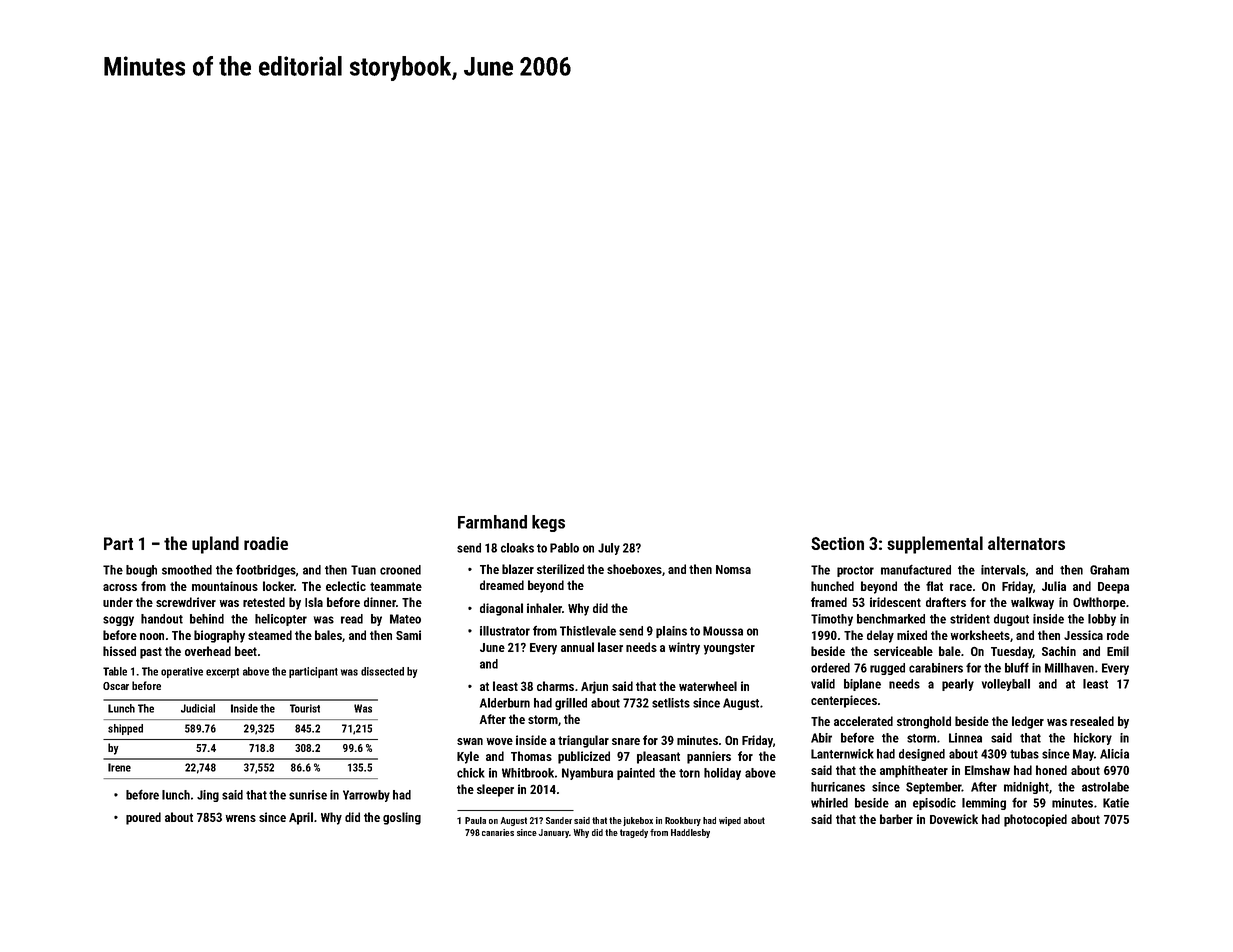  I want to click on setlists, so click(671, 703).
